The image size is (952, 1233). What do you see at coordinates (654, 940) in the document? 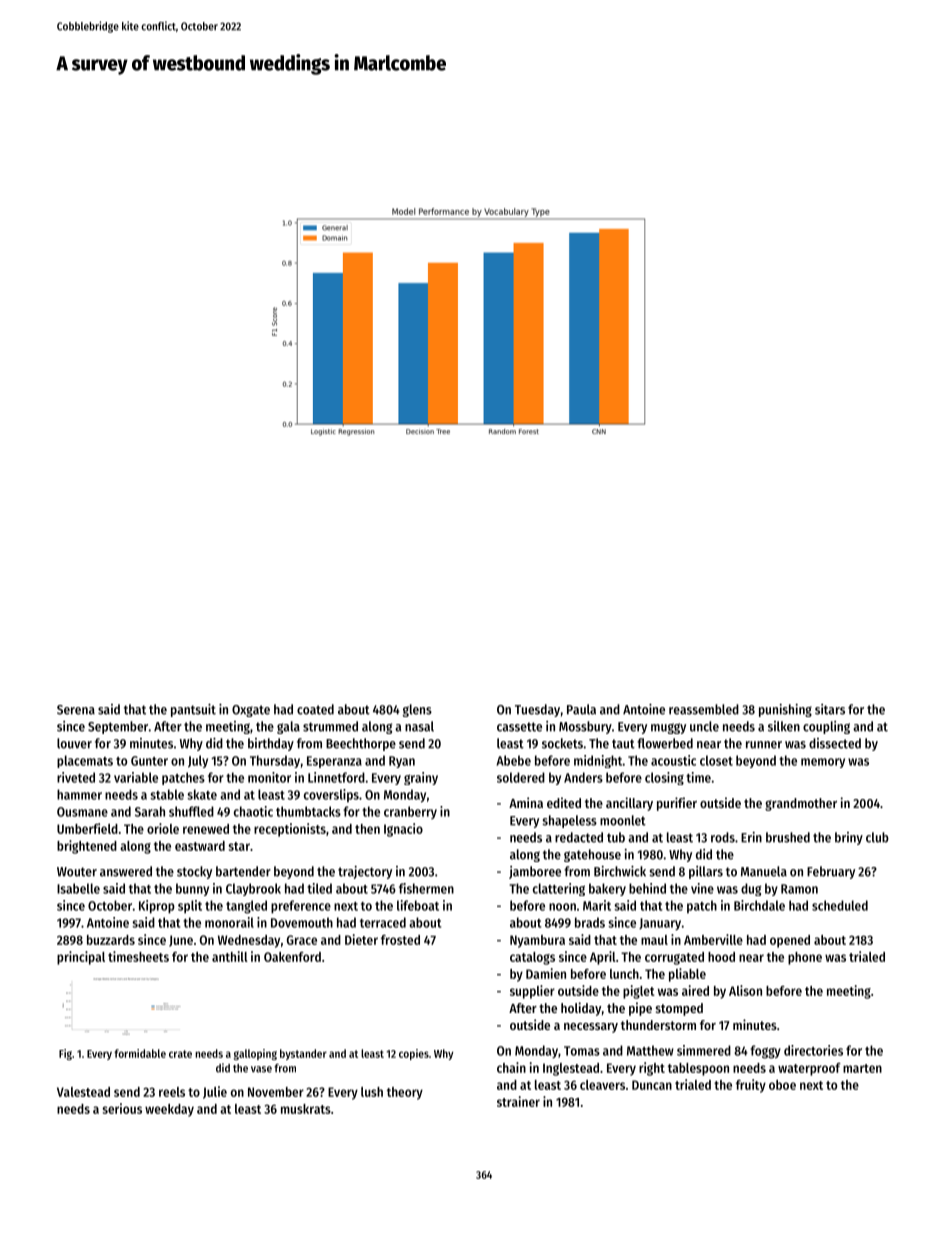
I see `maul` at bounding box center [654, 940].
